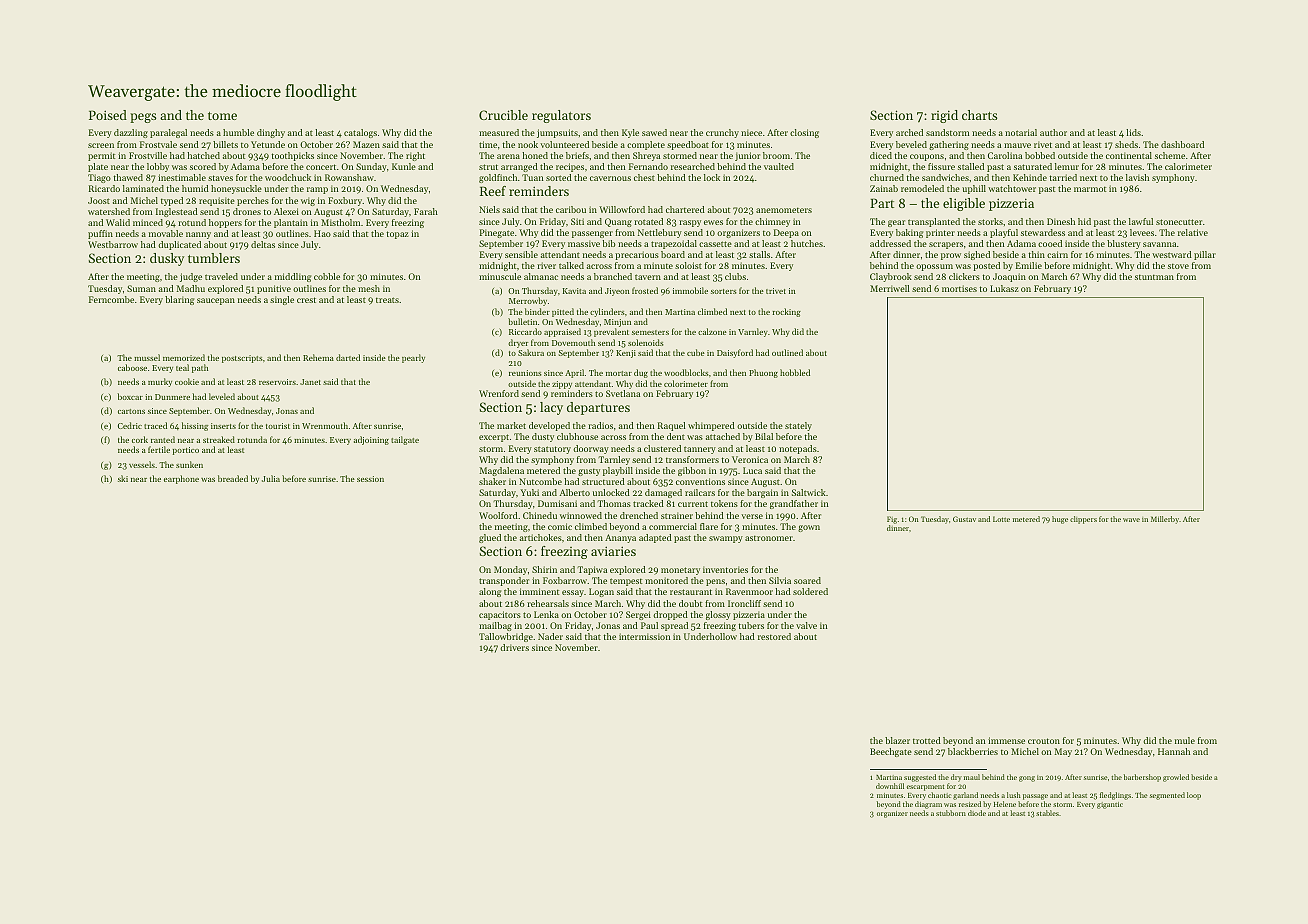  Describe the element at coordinates (611, 332) in the screenshot. I see `prevalent` at that location.
